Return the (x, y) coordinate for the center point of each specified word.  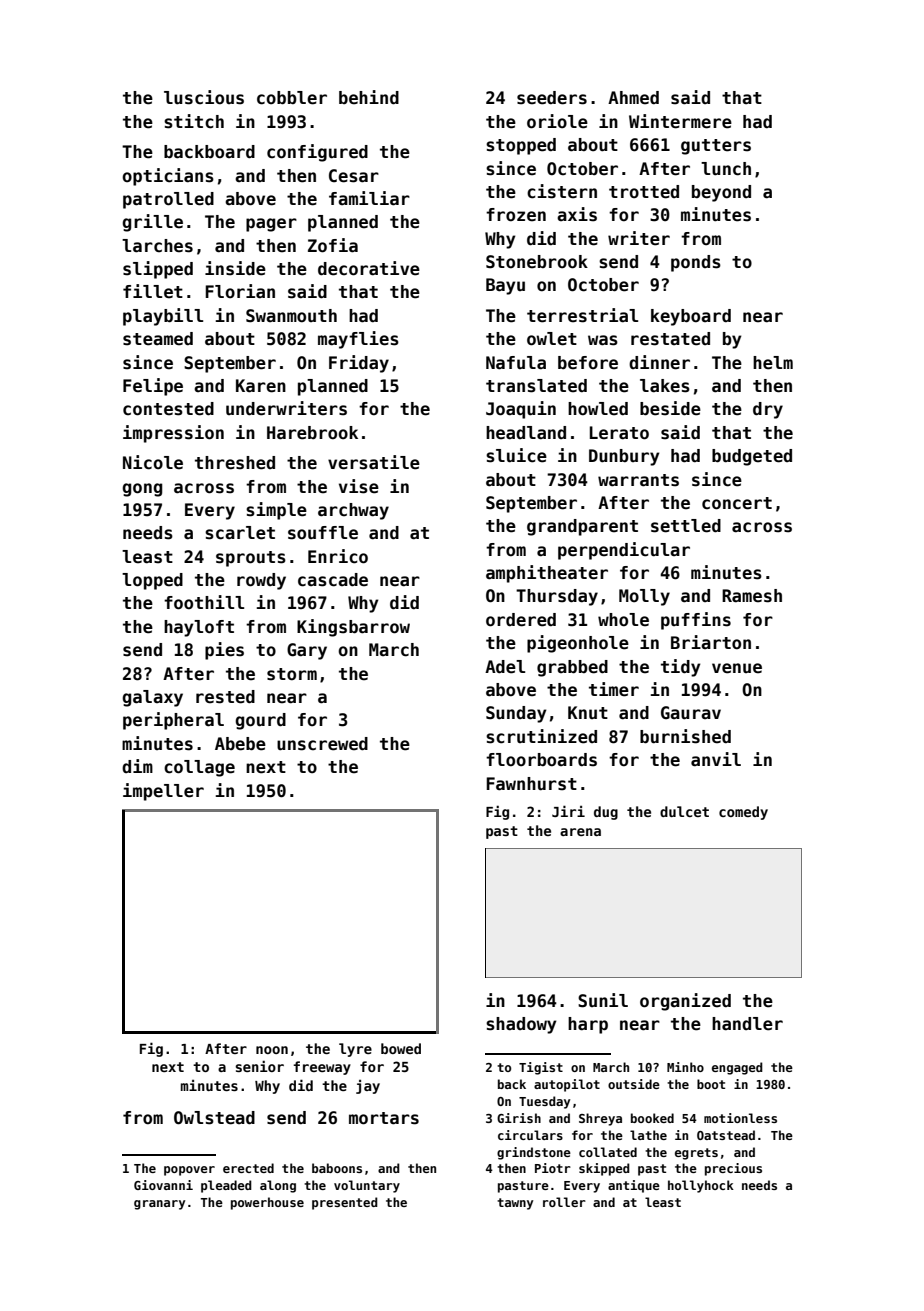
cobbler (292, 98)
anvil (716, 759)
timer (614, 689)
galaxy (152, 698)
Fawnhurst (531, 784)
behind (369, 97)
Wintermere (680, 121)
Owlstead (214, 1118)
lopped (152, 581)
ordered (521, 620)
